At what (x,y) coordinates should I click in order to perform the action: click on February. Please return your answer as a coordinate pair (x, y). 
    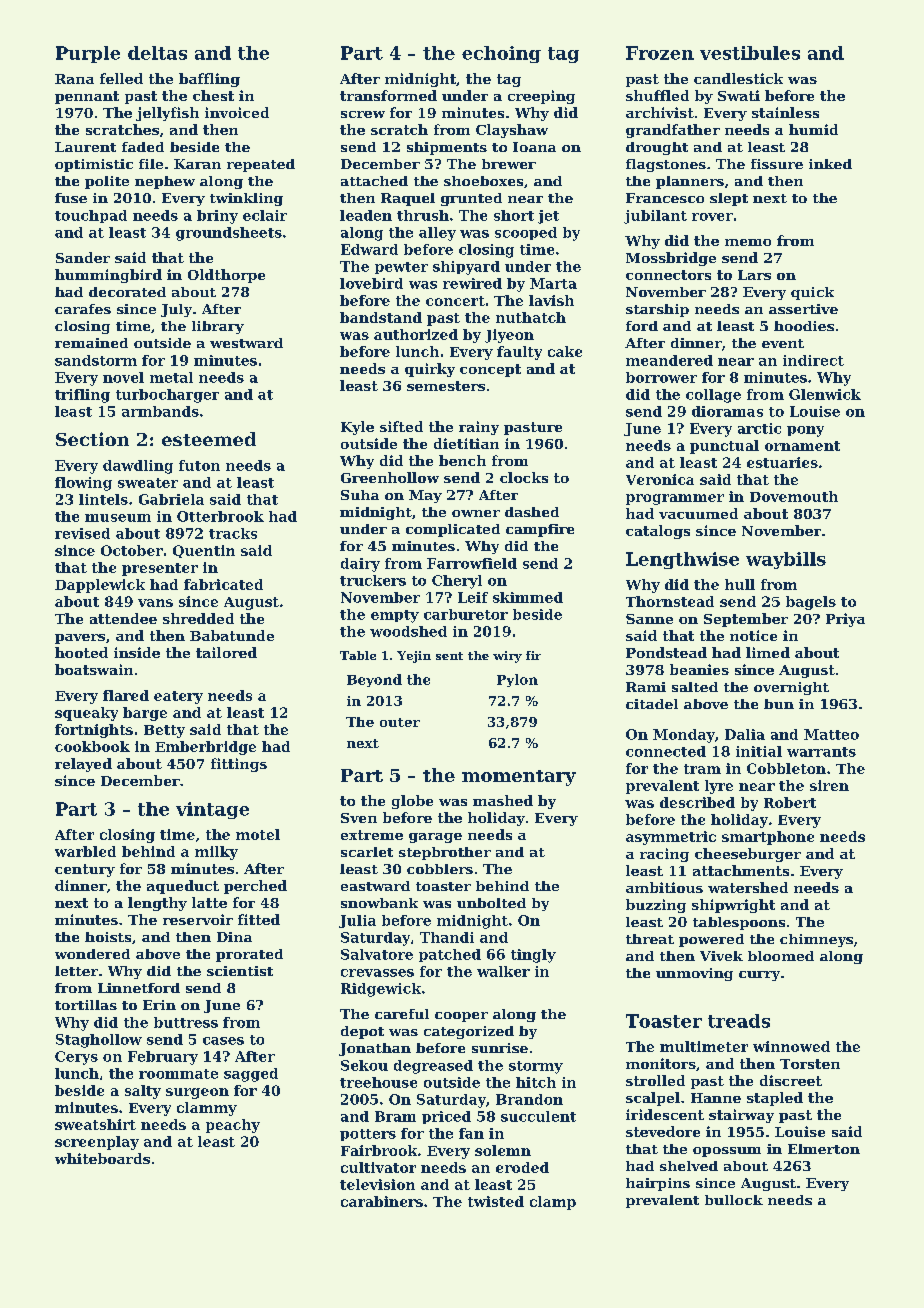
    Looking at the image, I should click on (163, 1058).
